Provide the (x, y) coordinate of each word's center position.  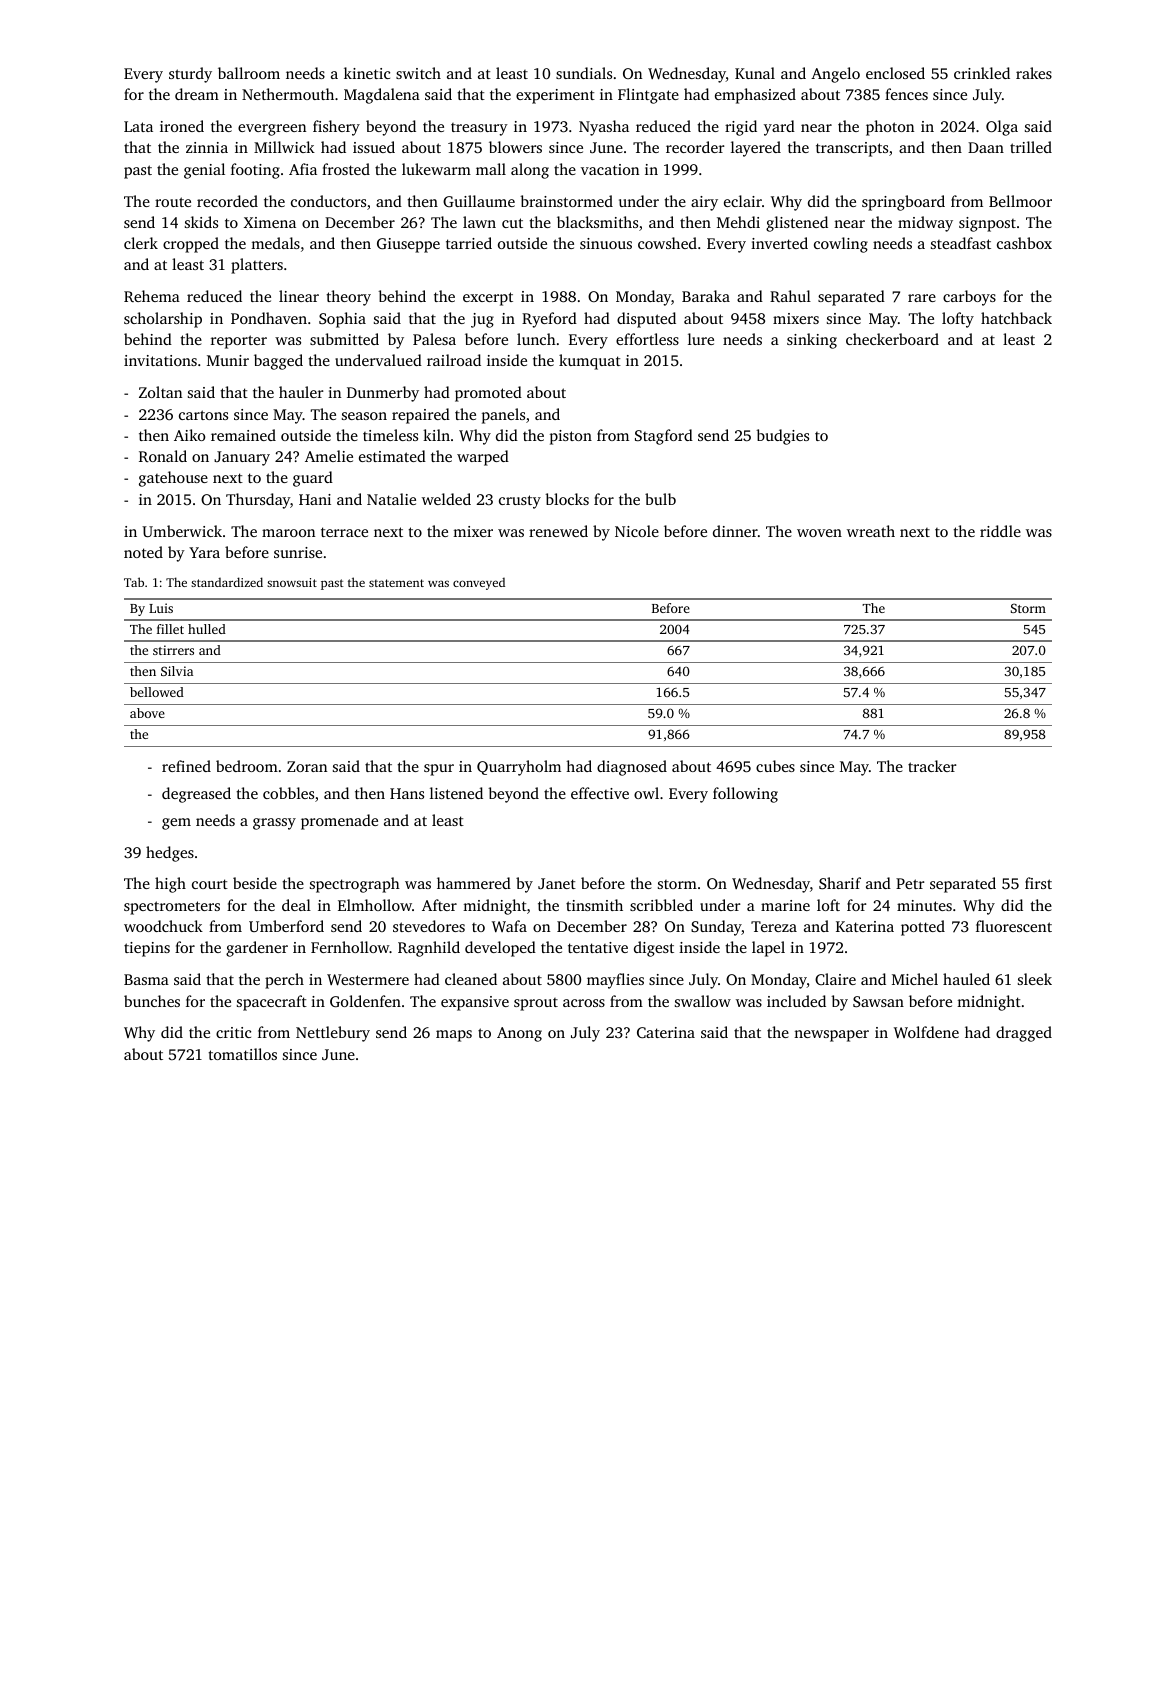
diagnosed (632, 768)
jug (482, 320)
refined (186, 766)
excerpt (488, 299)
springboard (903, 203)
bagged (278, 362)
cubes (775, 766)
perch (284, 981)
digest (654, 949)
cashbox (1024, 243)
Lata (138, 126)
